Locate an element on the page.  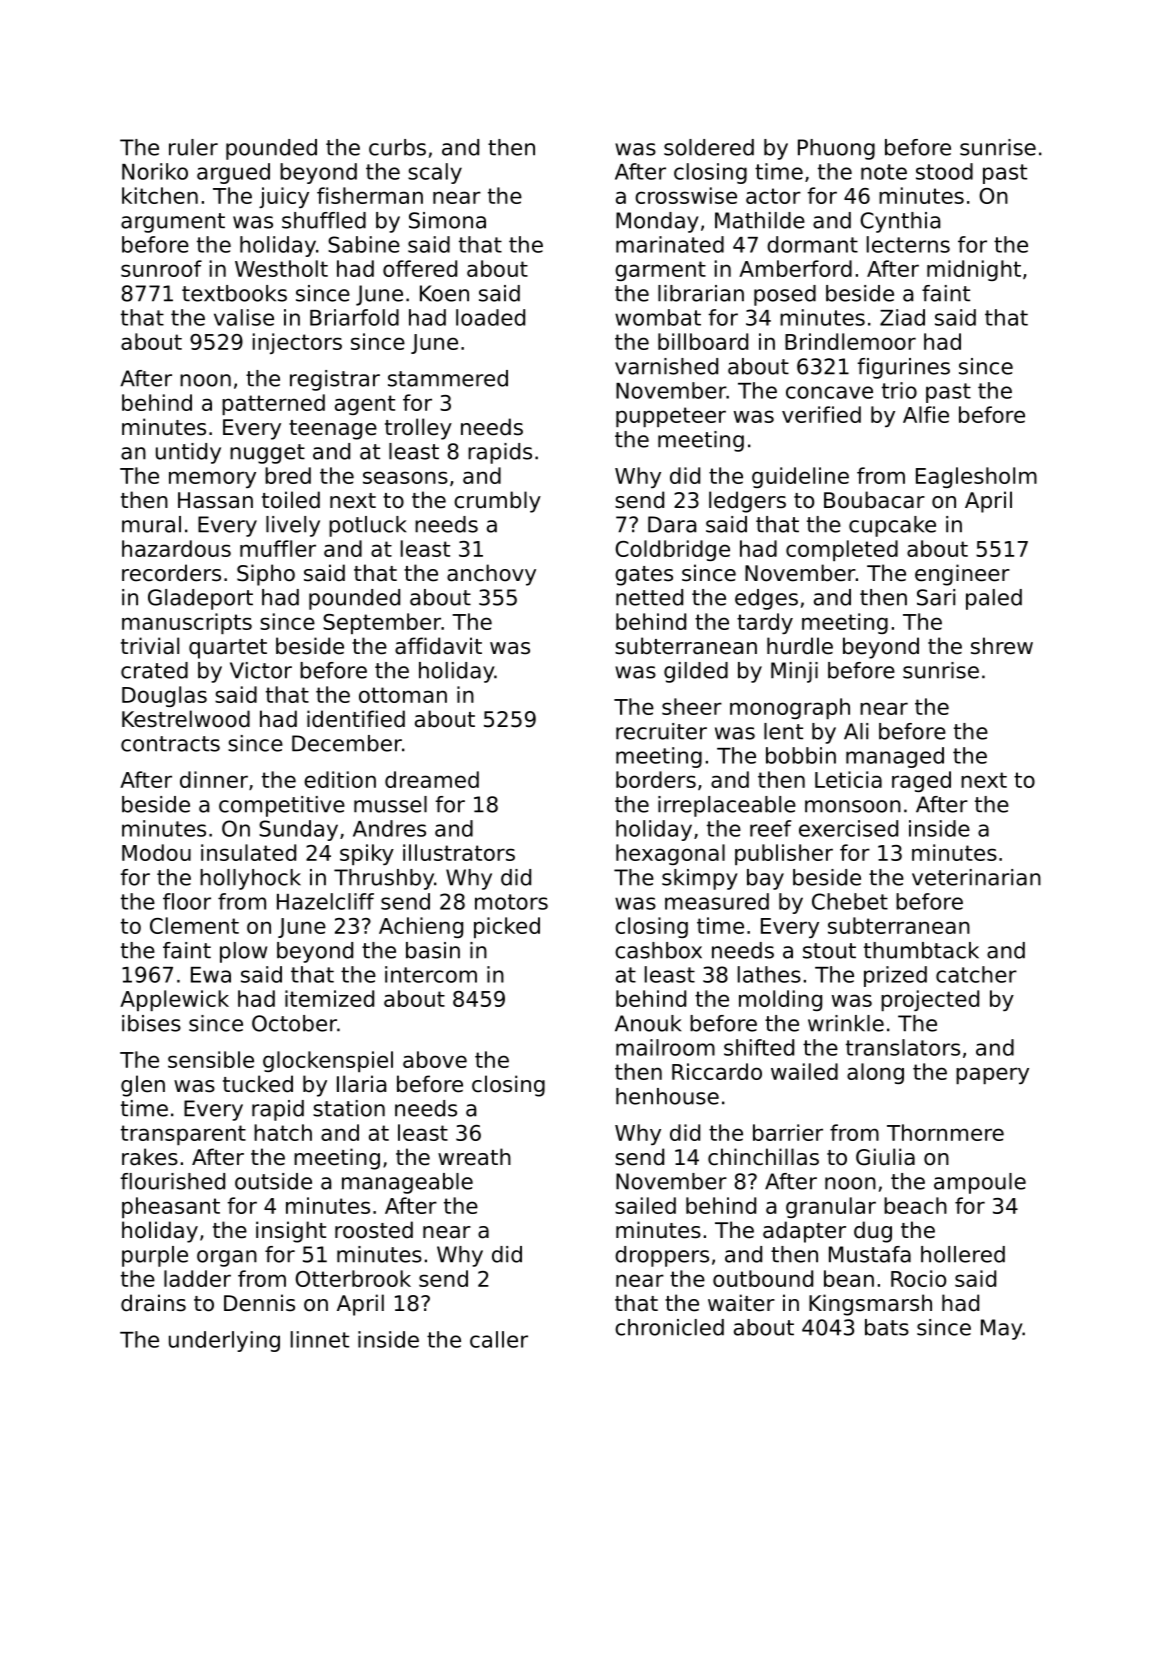
mural is located at coordinates (151, 524).
